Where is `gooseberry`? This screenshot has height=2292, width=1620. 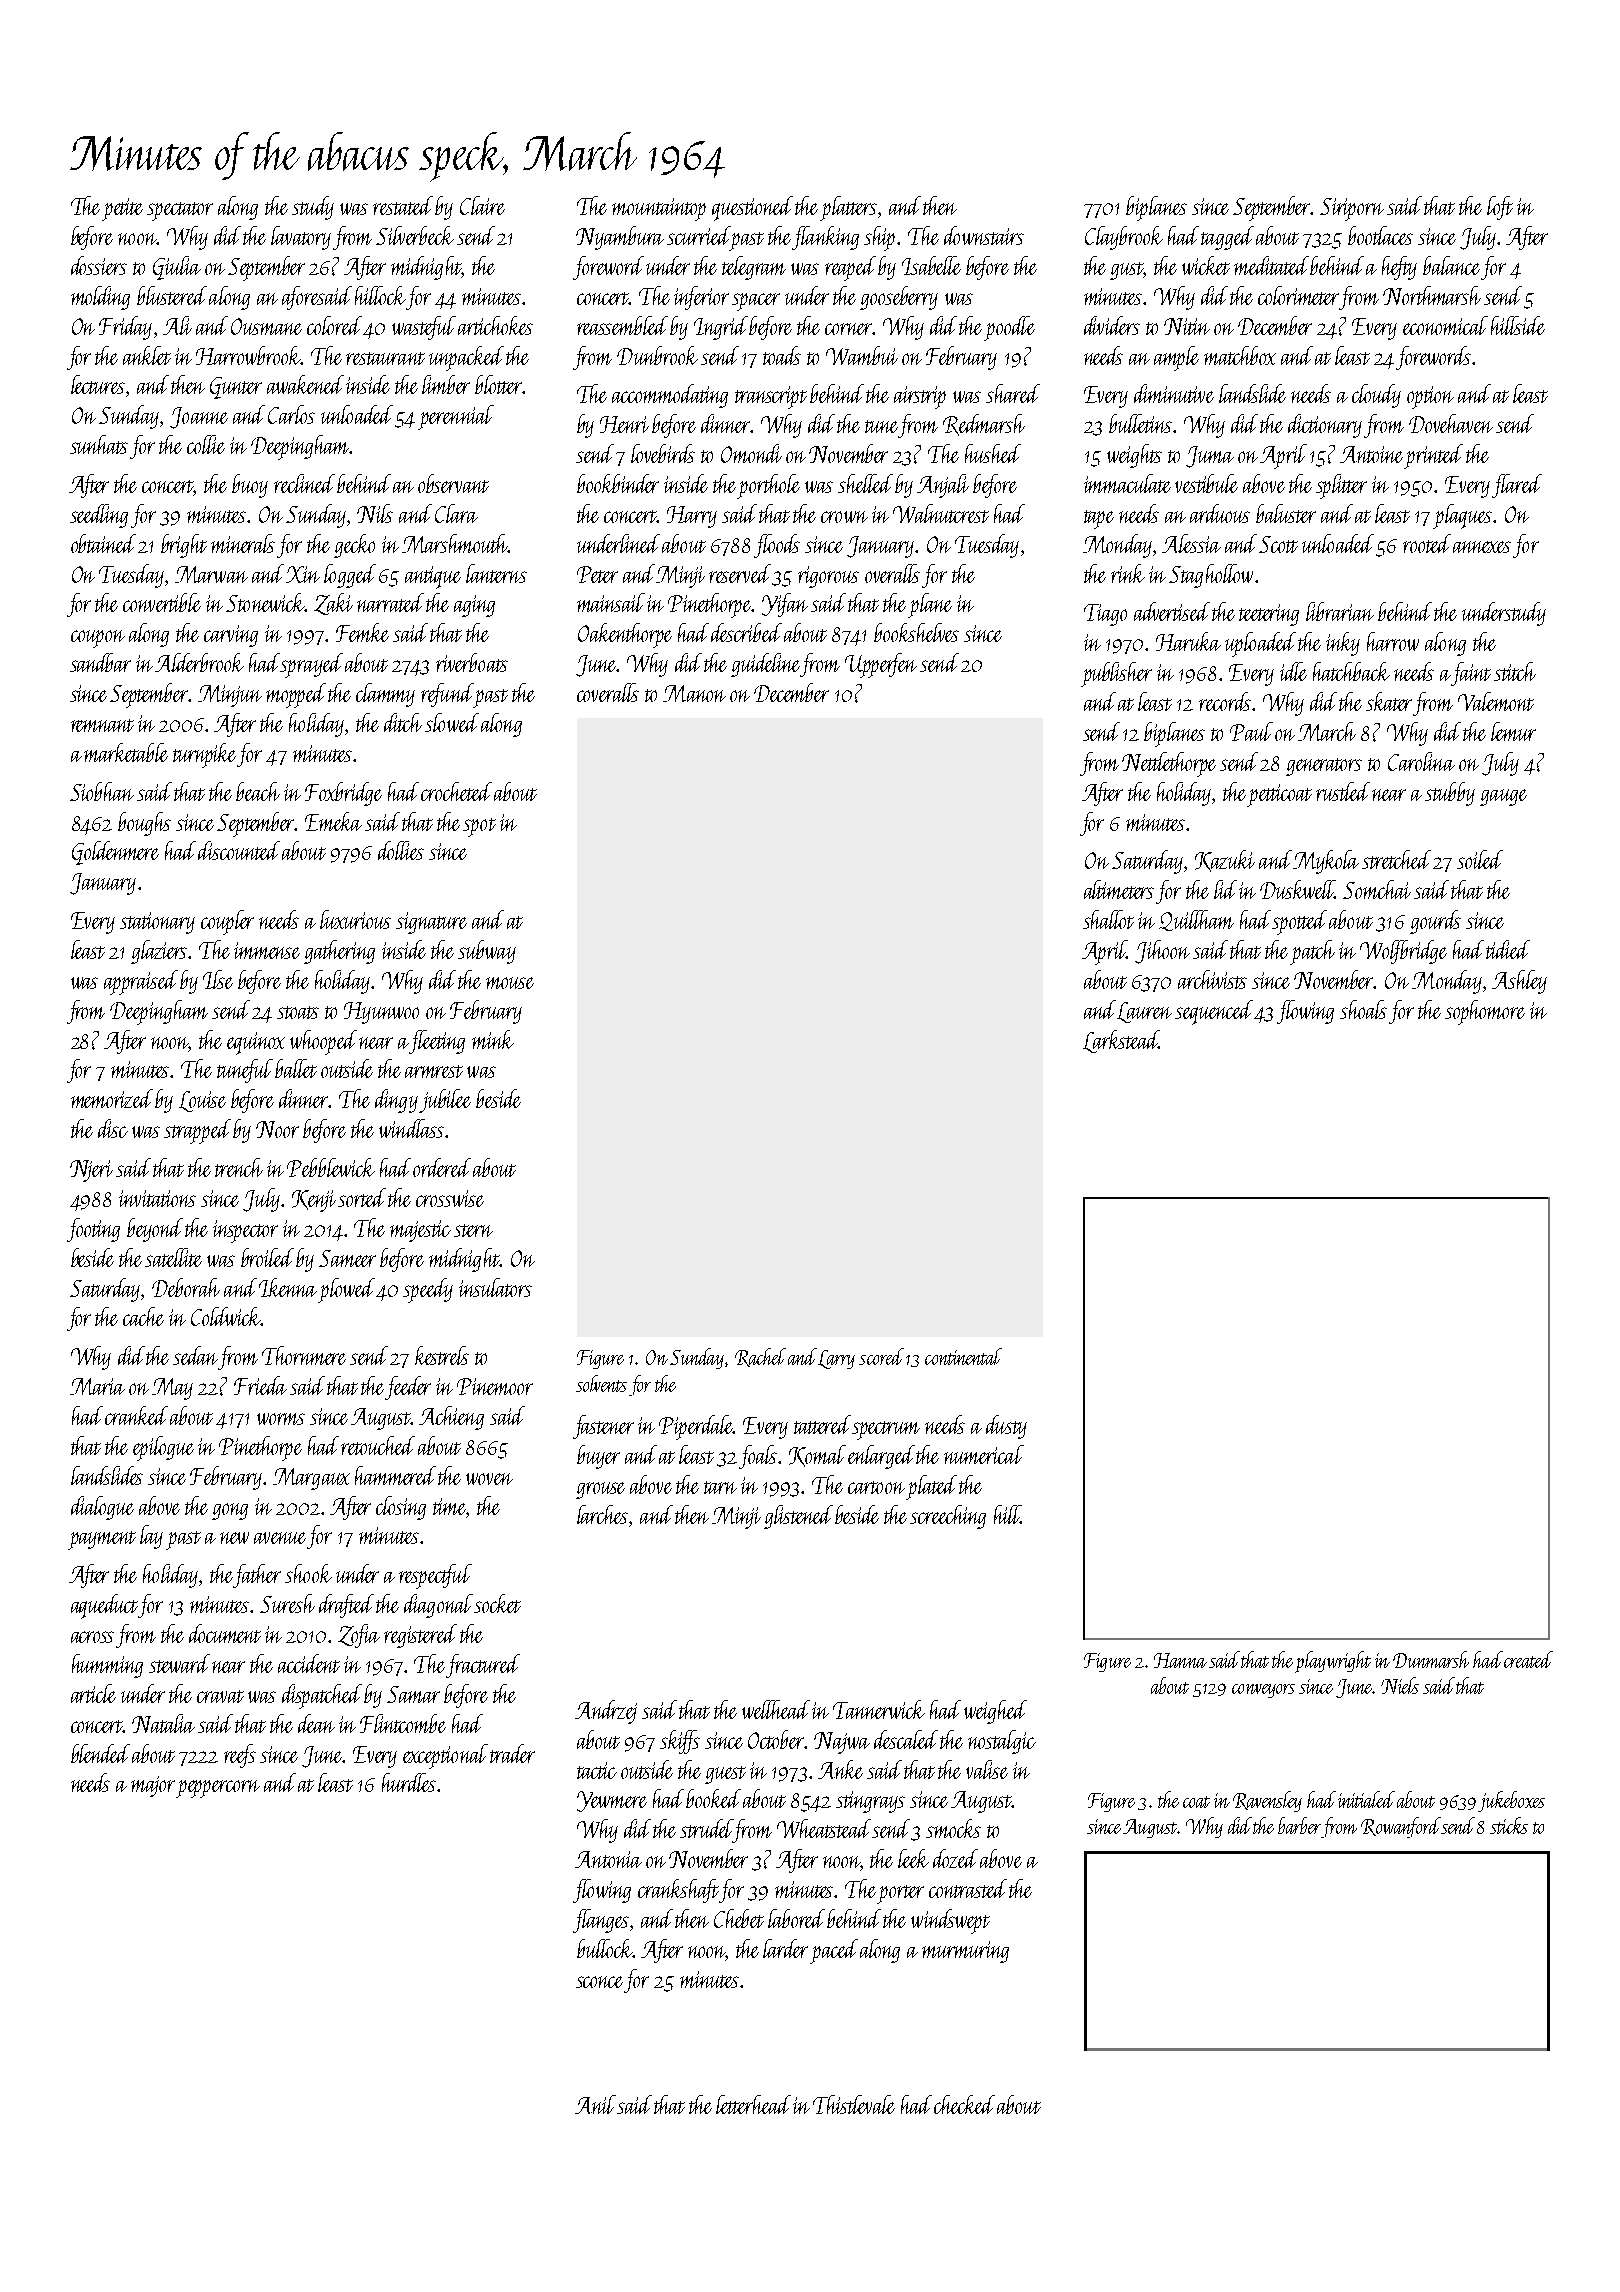 gooseberry is located at coordinates (899, 298).
